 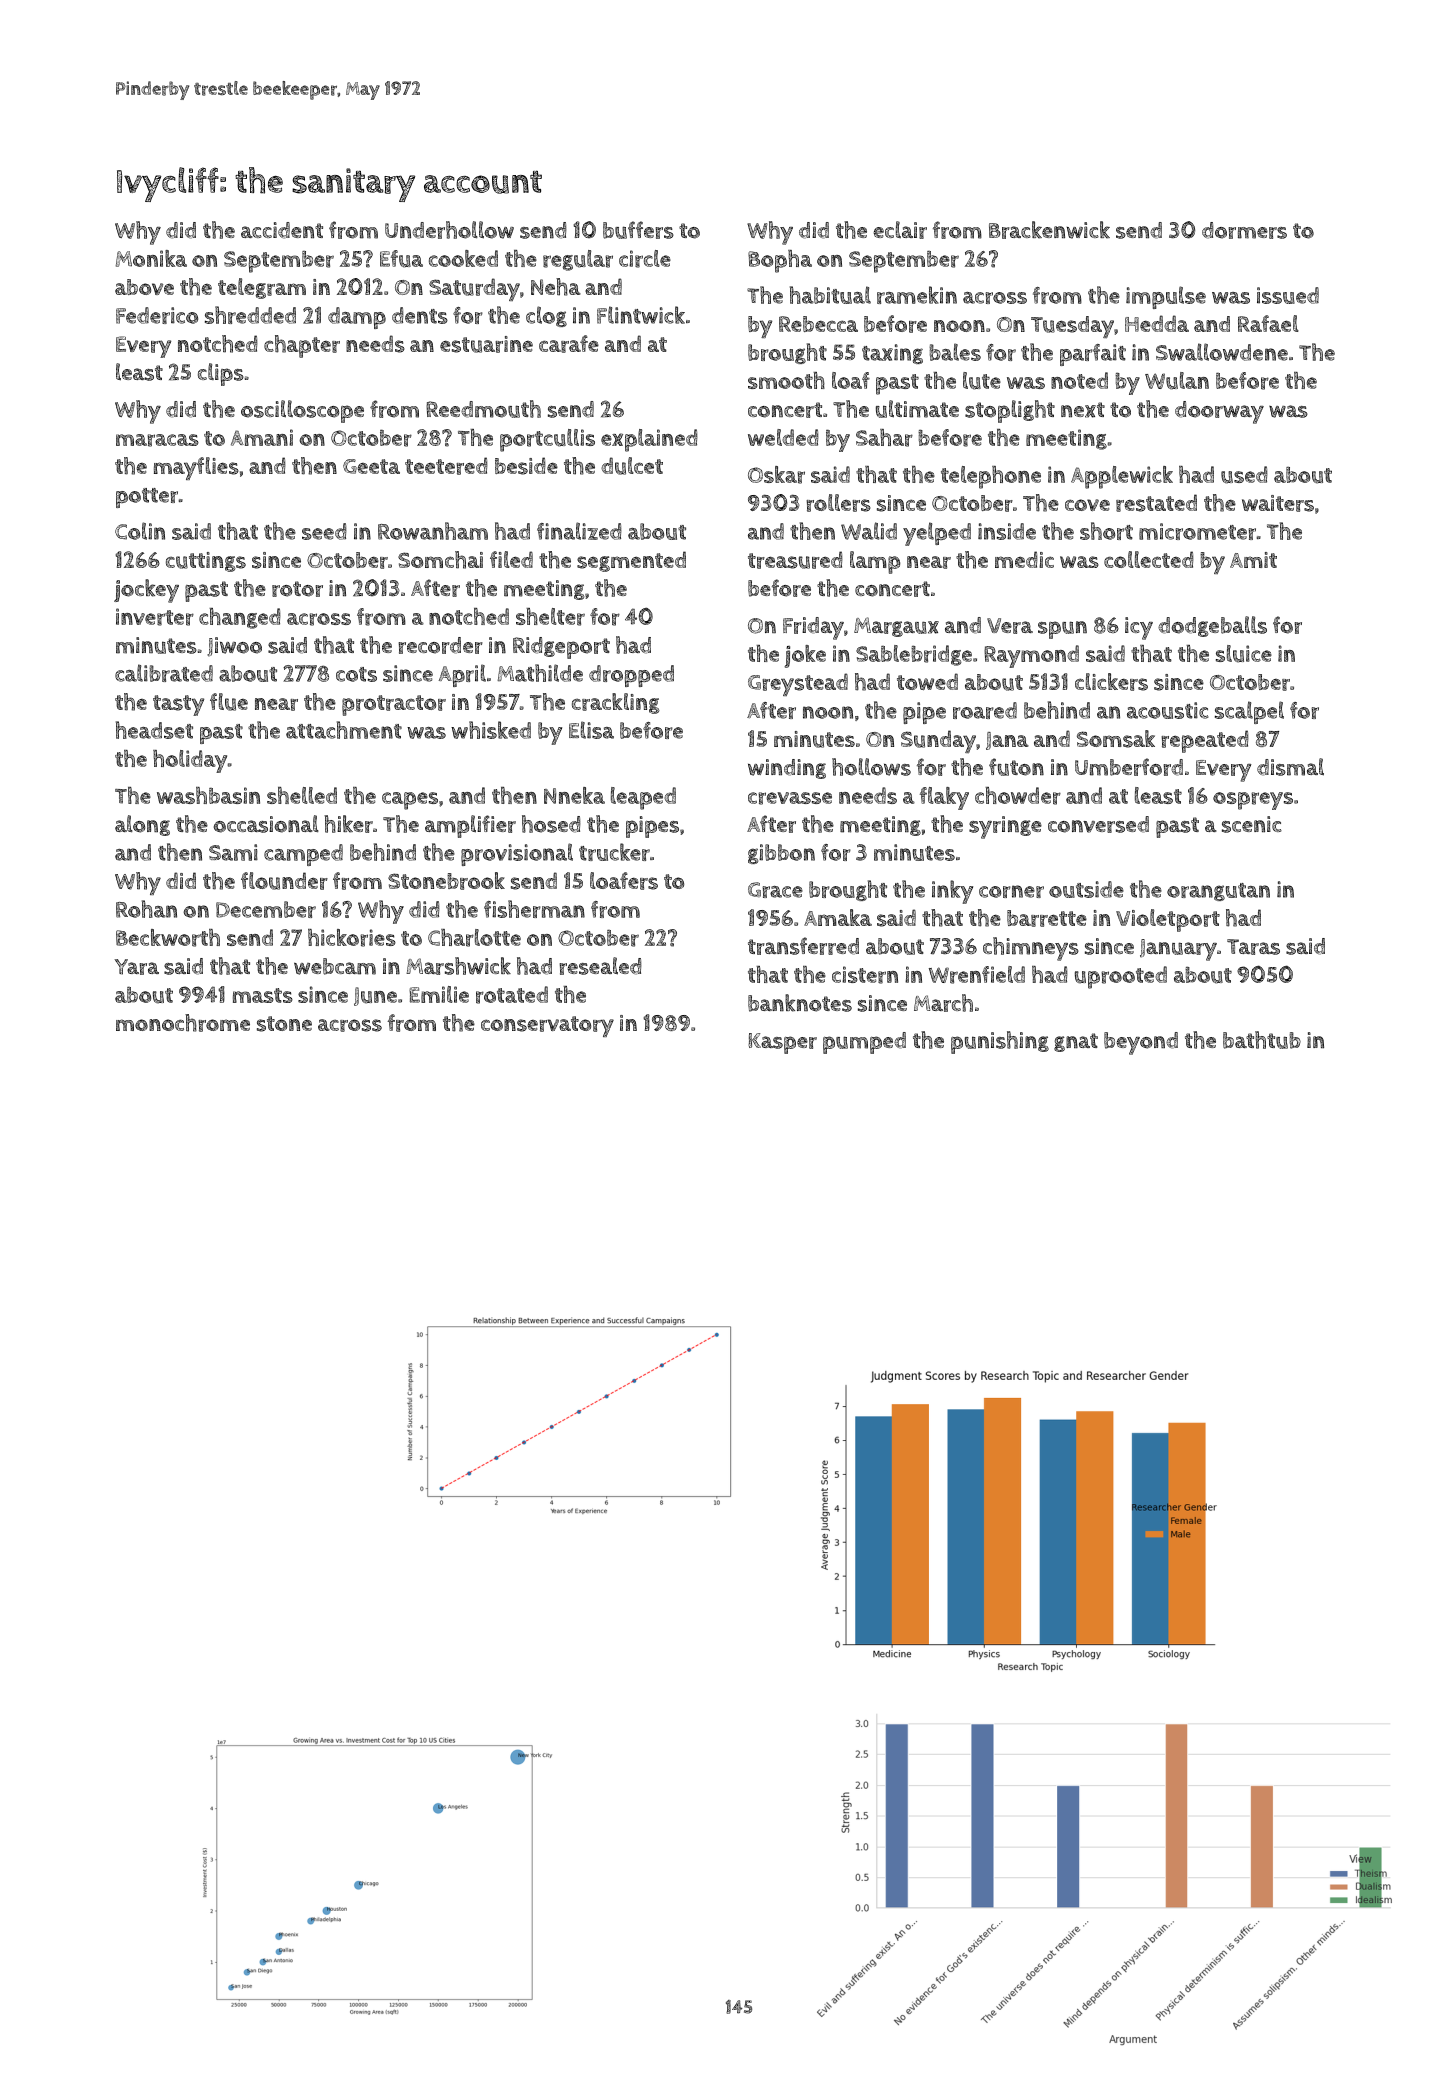 I want to click on oscilloscope, so click(x=302, y=411).
